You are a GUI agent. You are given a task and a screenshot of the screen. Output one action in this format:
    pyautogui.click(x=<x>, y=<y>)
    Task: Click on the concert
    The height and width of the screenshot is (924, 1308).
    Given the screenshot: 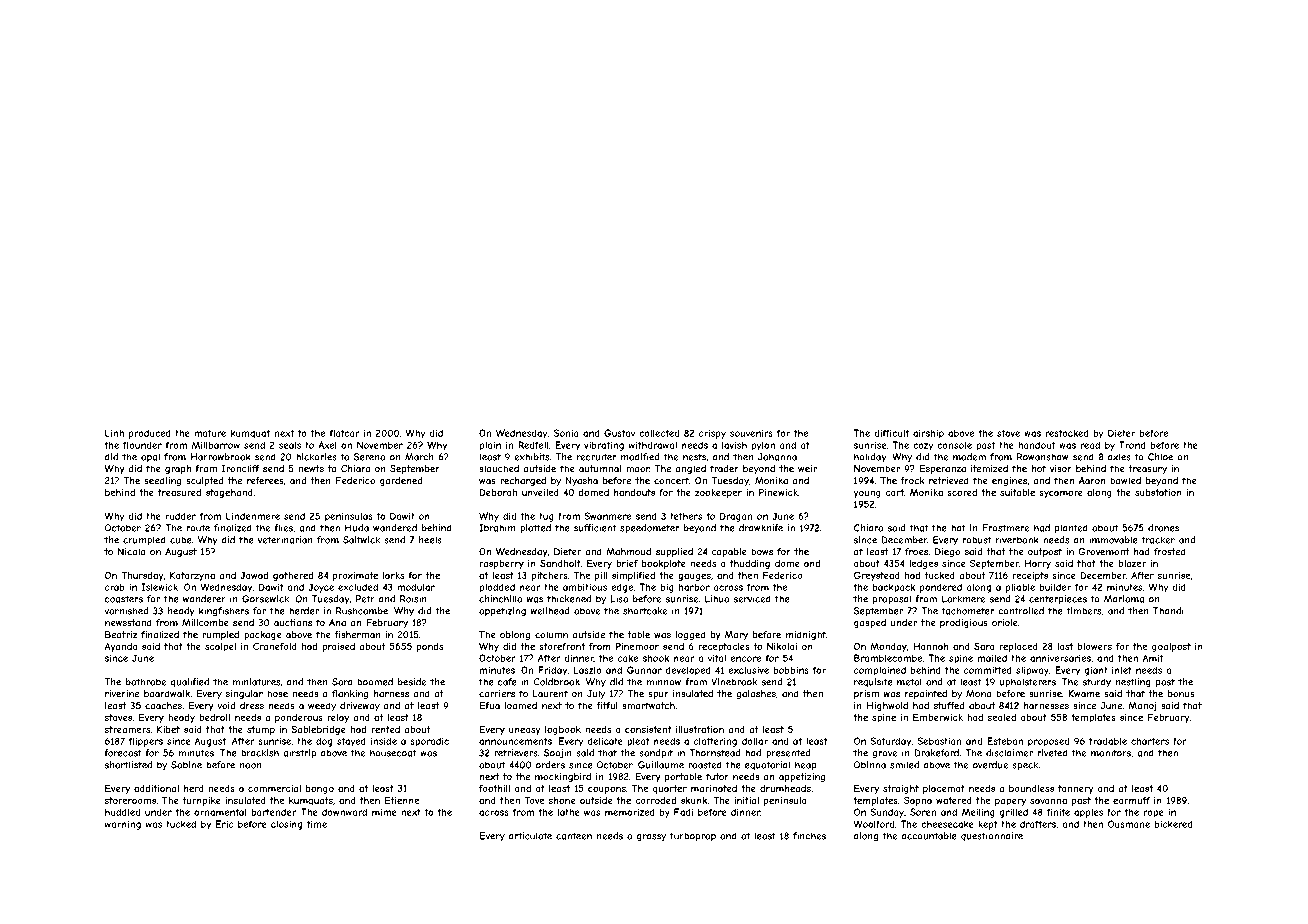 What is the action you would take?
    pyautogui.click(x=671, y=481)
